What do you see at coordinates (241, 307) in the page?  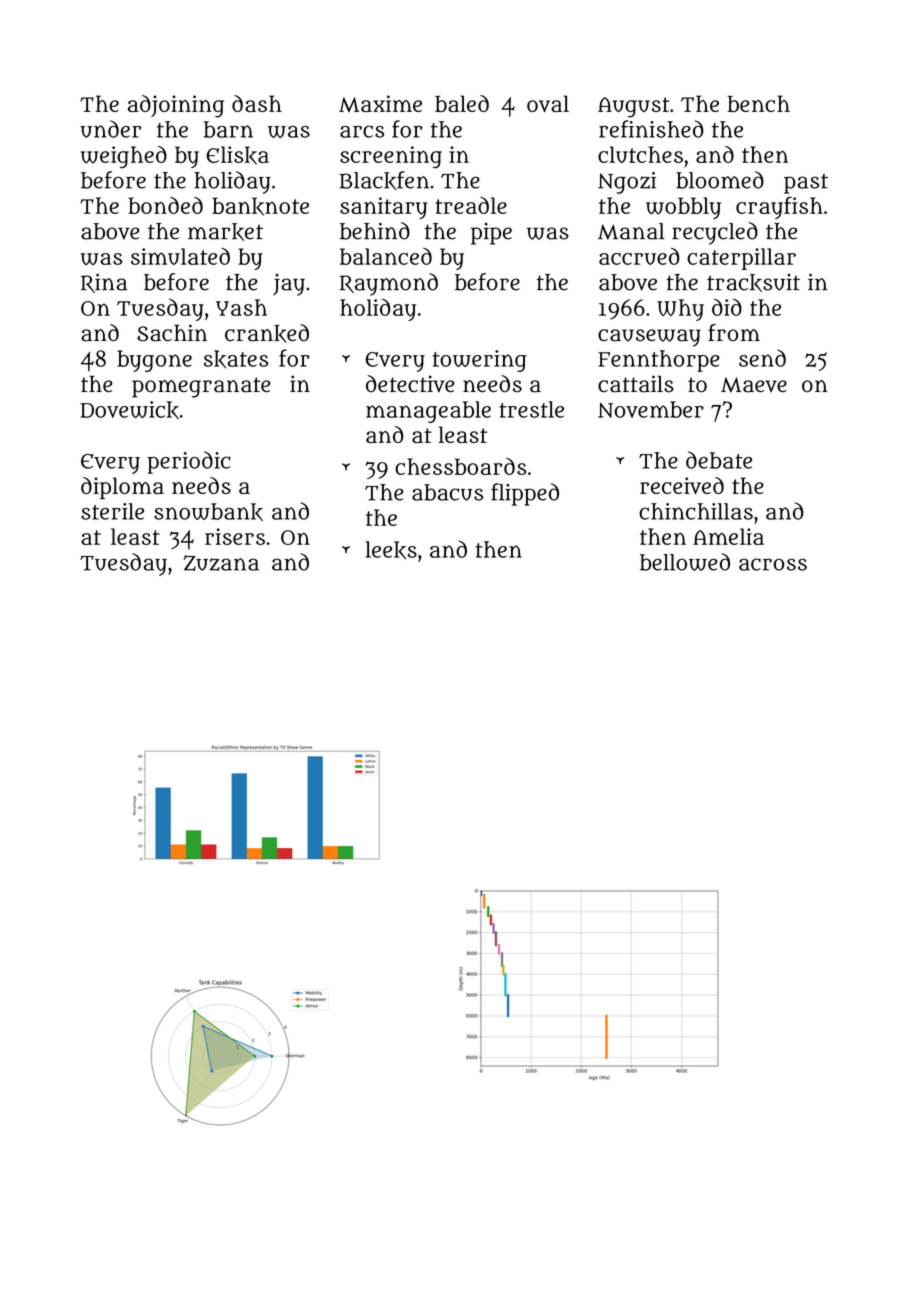 I see `Yash` at bounding box center [241, 307].
